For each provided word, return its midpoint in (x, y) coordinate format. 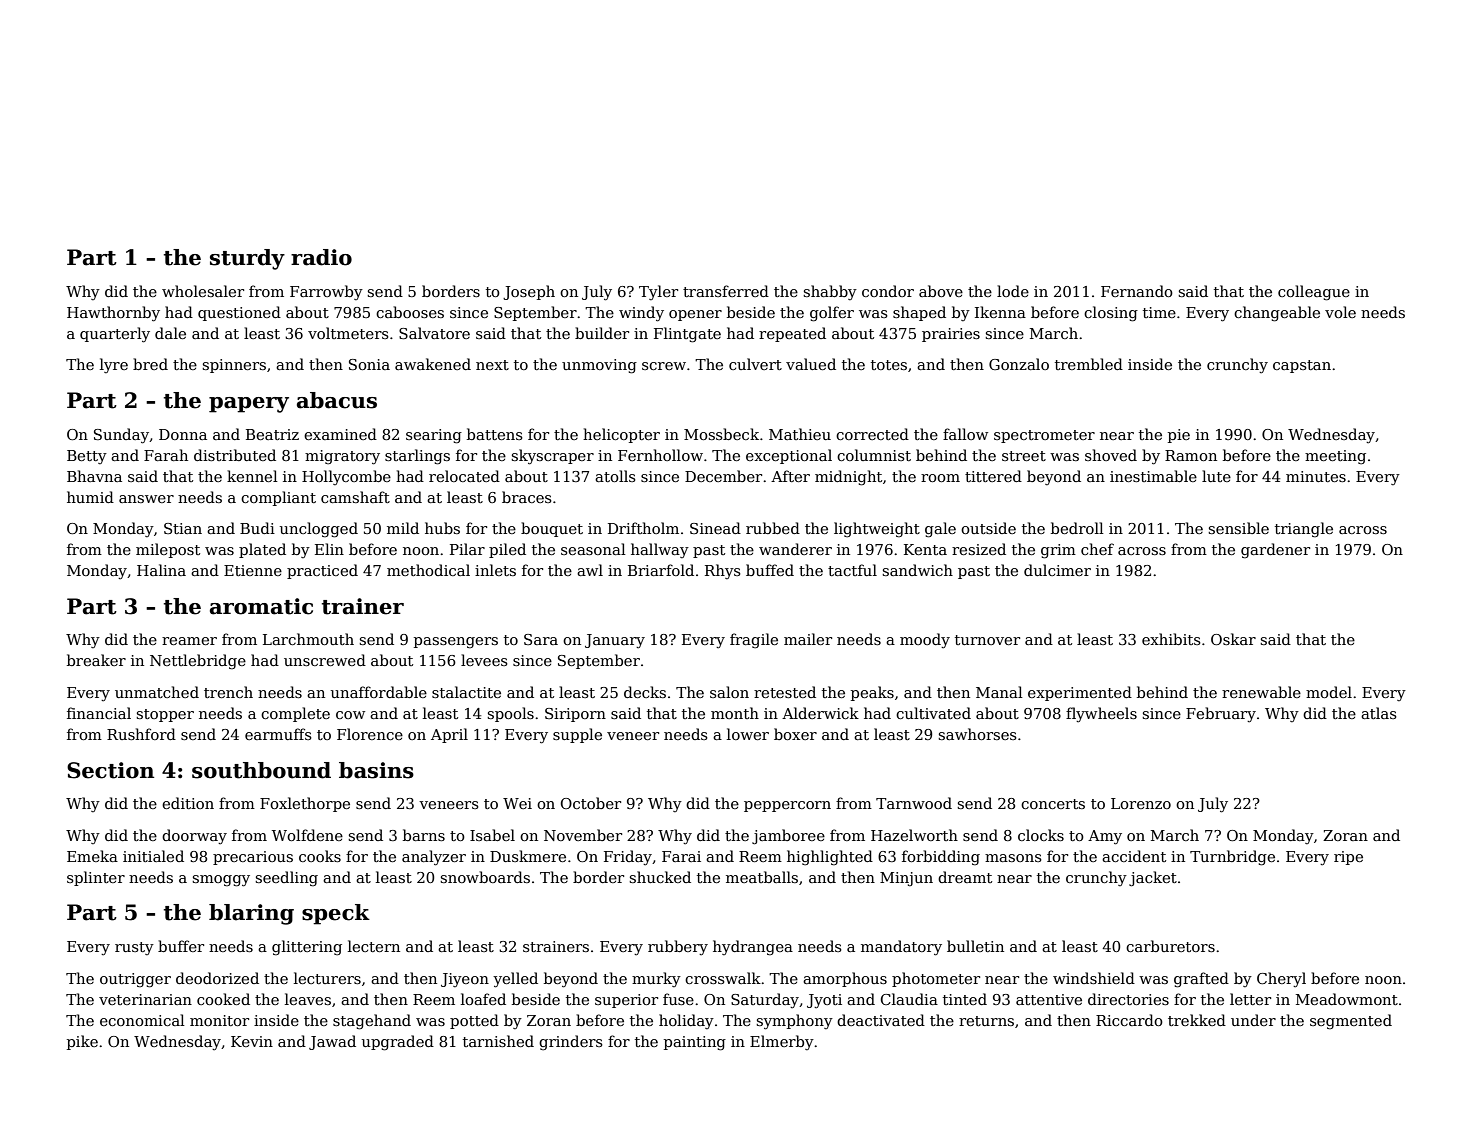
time (1159, 312)
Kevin (252, 1041)
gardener (1275, 551)
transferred (726, 291)
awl (590, 570)
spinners (234, 366)
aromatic (261, 606)
